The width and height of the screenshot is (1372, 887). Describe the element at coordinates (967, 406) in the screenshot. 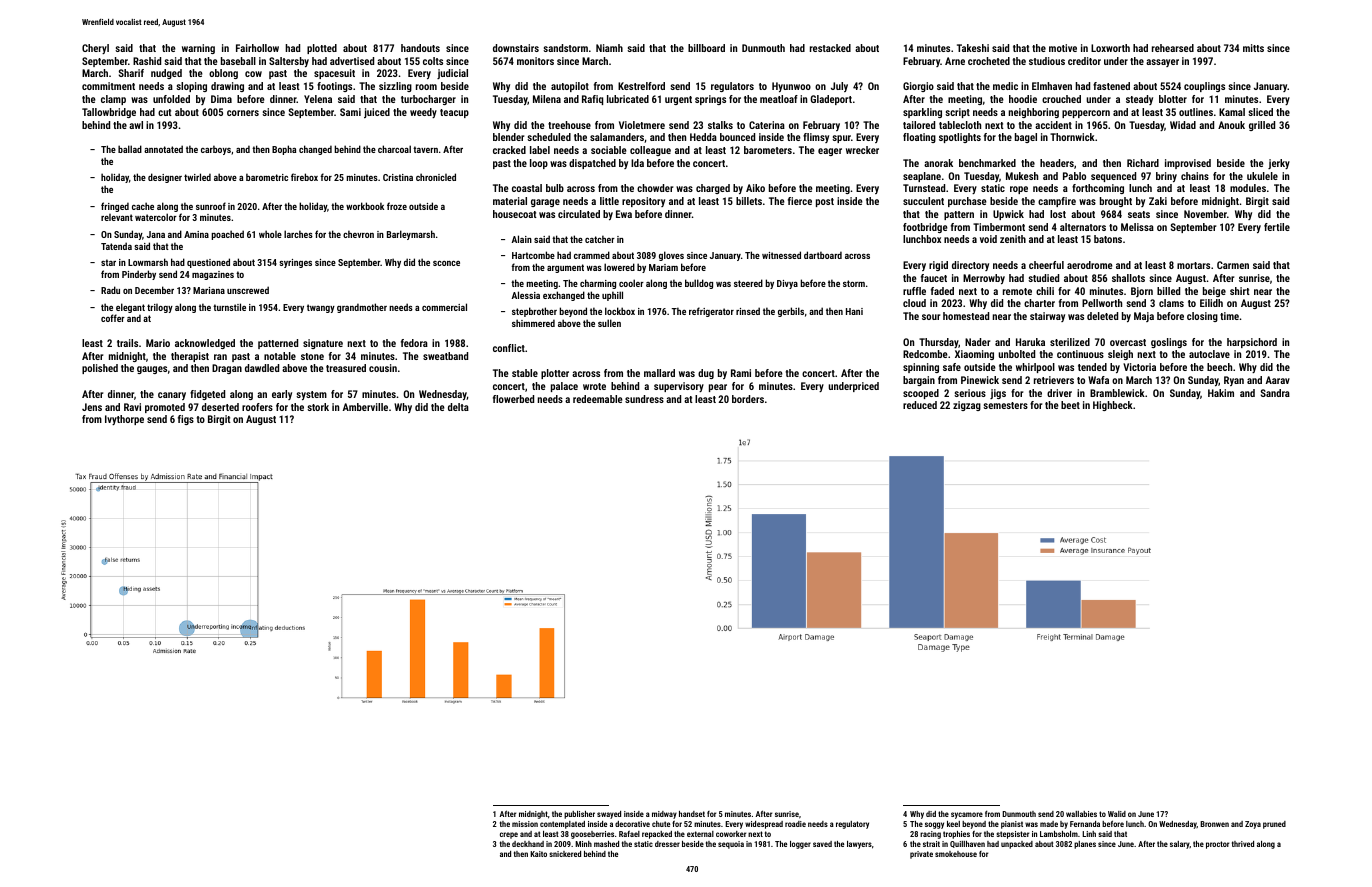

I see `zigzag` at that location.
